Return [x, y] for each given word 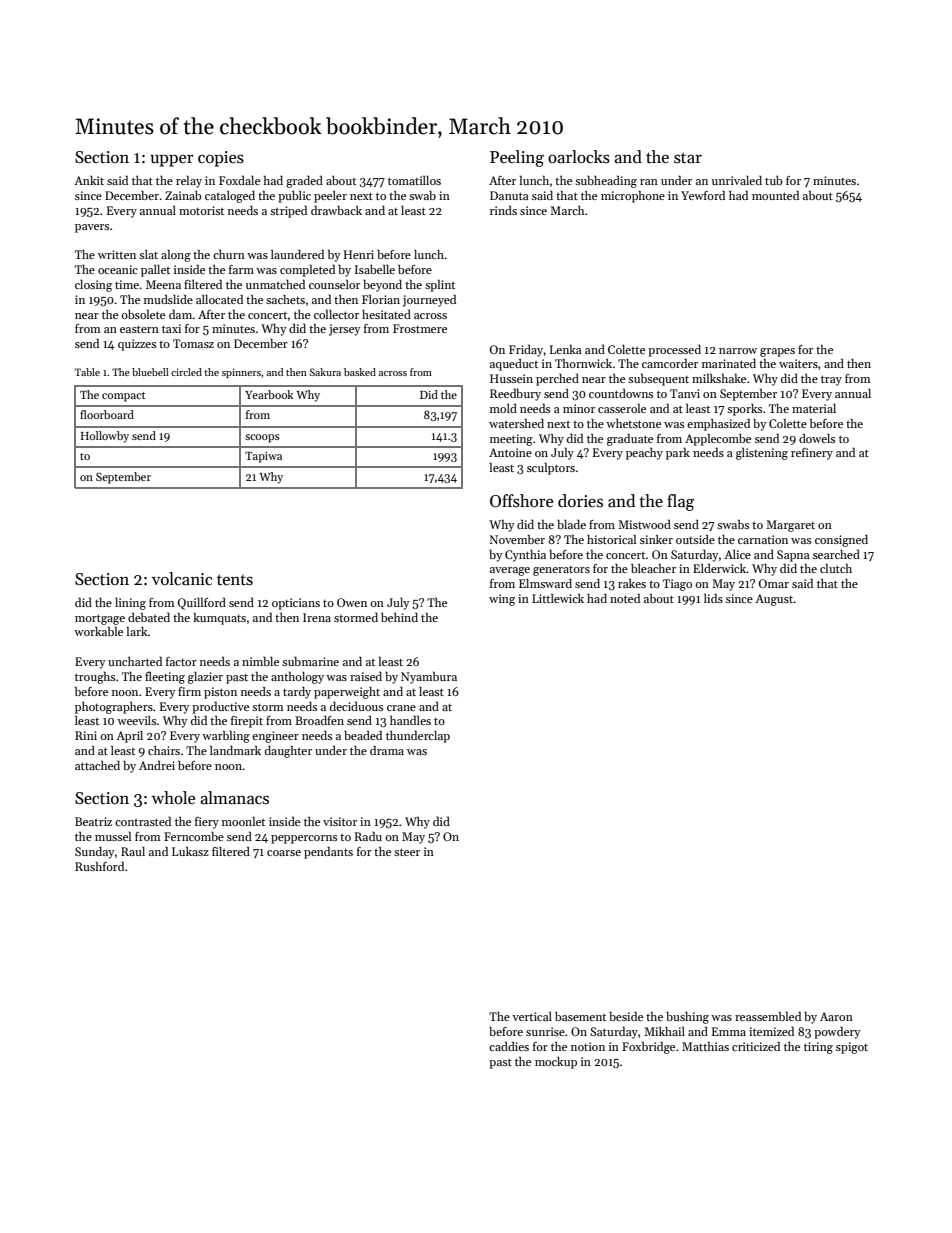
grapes [777, 352]
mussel [113, 836]
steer [407, 852]
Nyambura [429, 677]
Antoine [510, 452]
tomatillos [414, 180]
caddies [509, 1046]
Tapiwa [263, 457]
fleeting [165, 677]
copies [221, 159]
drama [387, 750]
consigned [841, 541]
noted [625, 598]
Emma [729, 1031]
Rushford [99, 866]
